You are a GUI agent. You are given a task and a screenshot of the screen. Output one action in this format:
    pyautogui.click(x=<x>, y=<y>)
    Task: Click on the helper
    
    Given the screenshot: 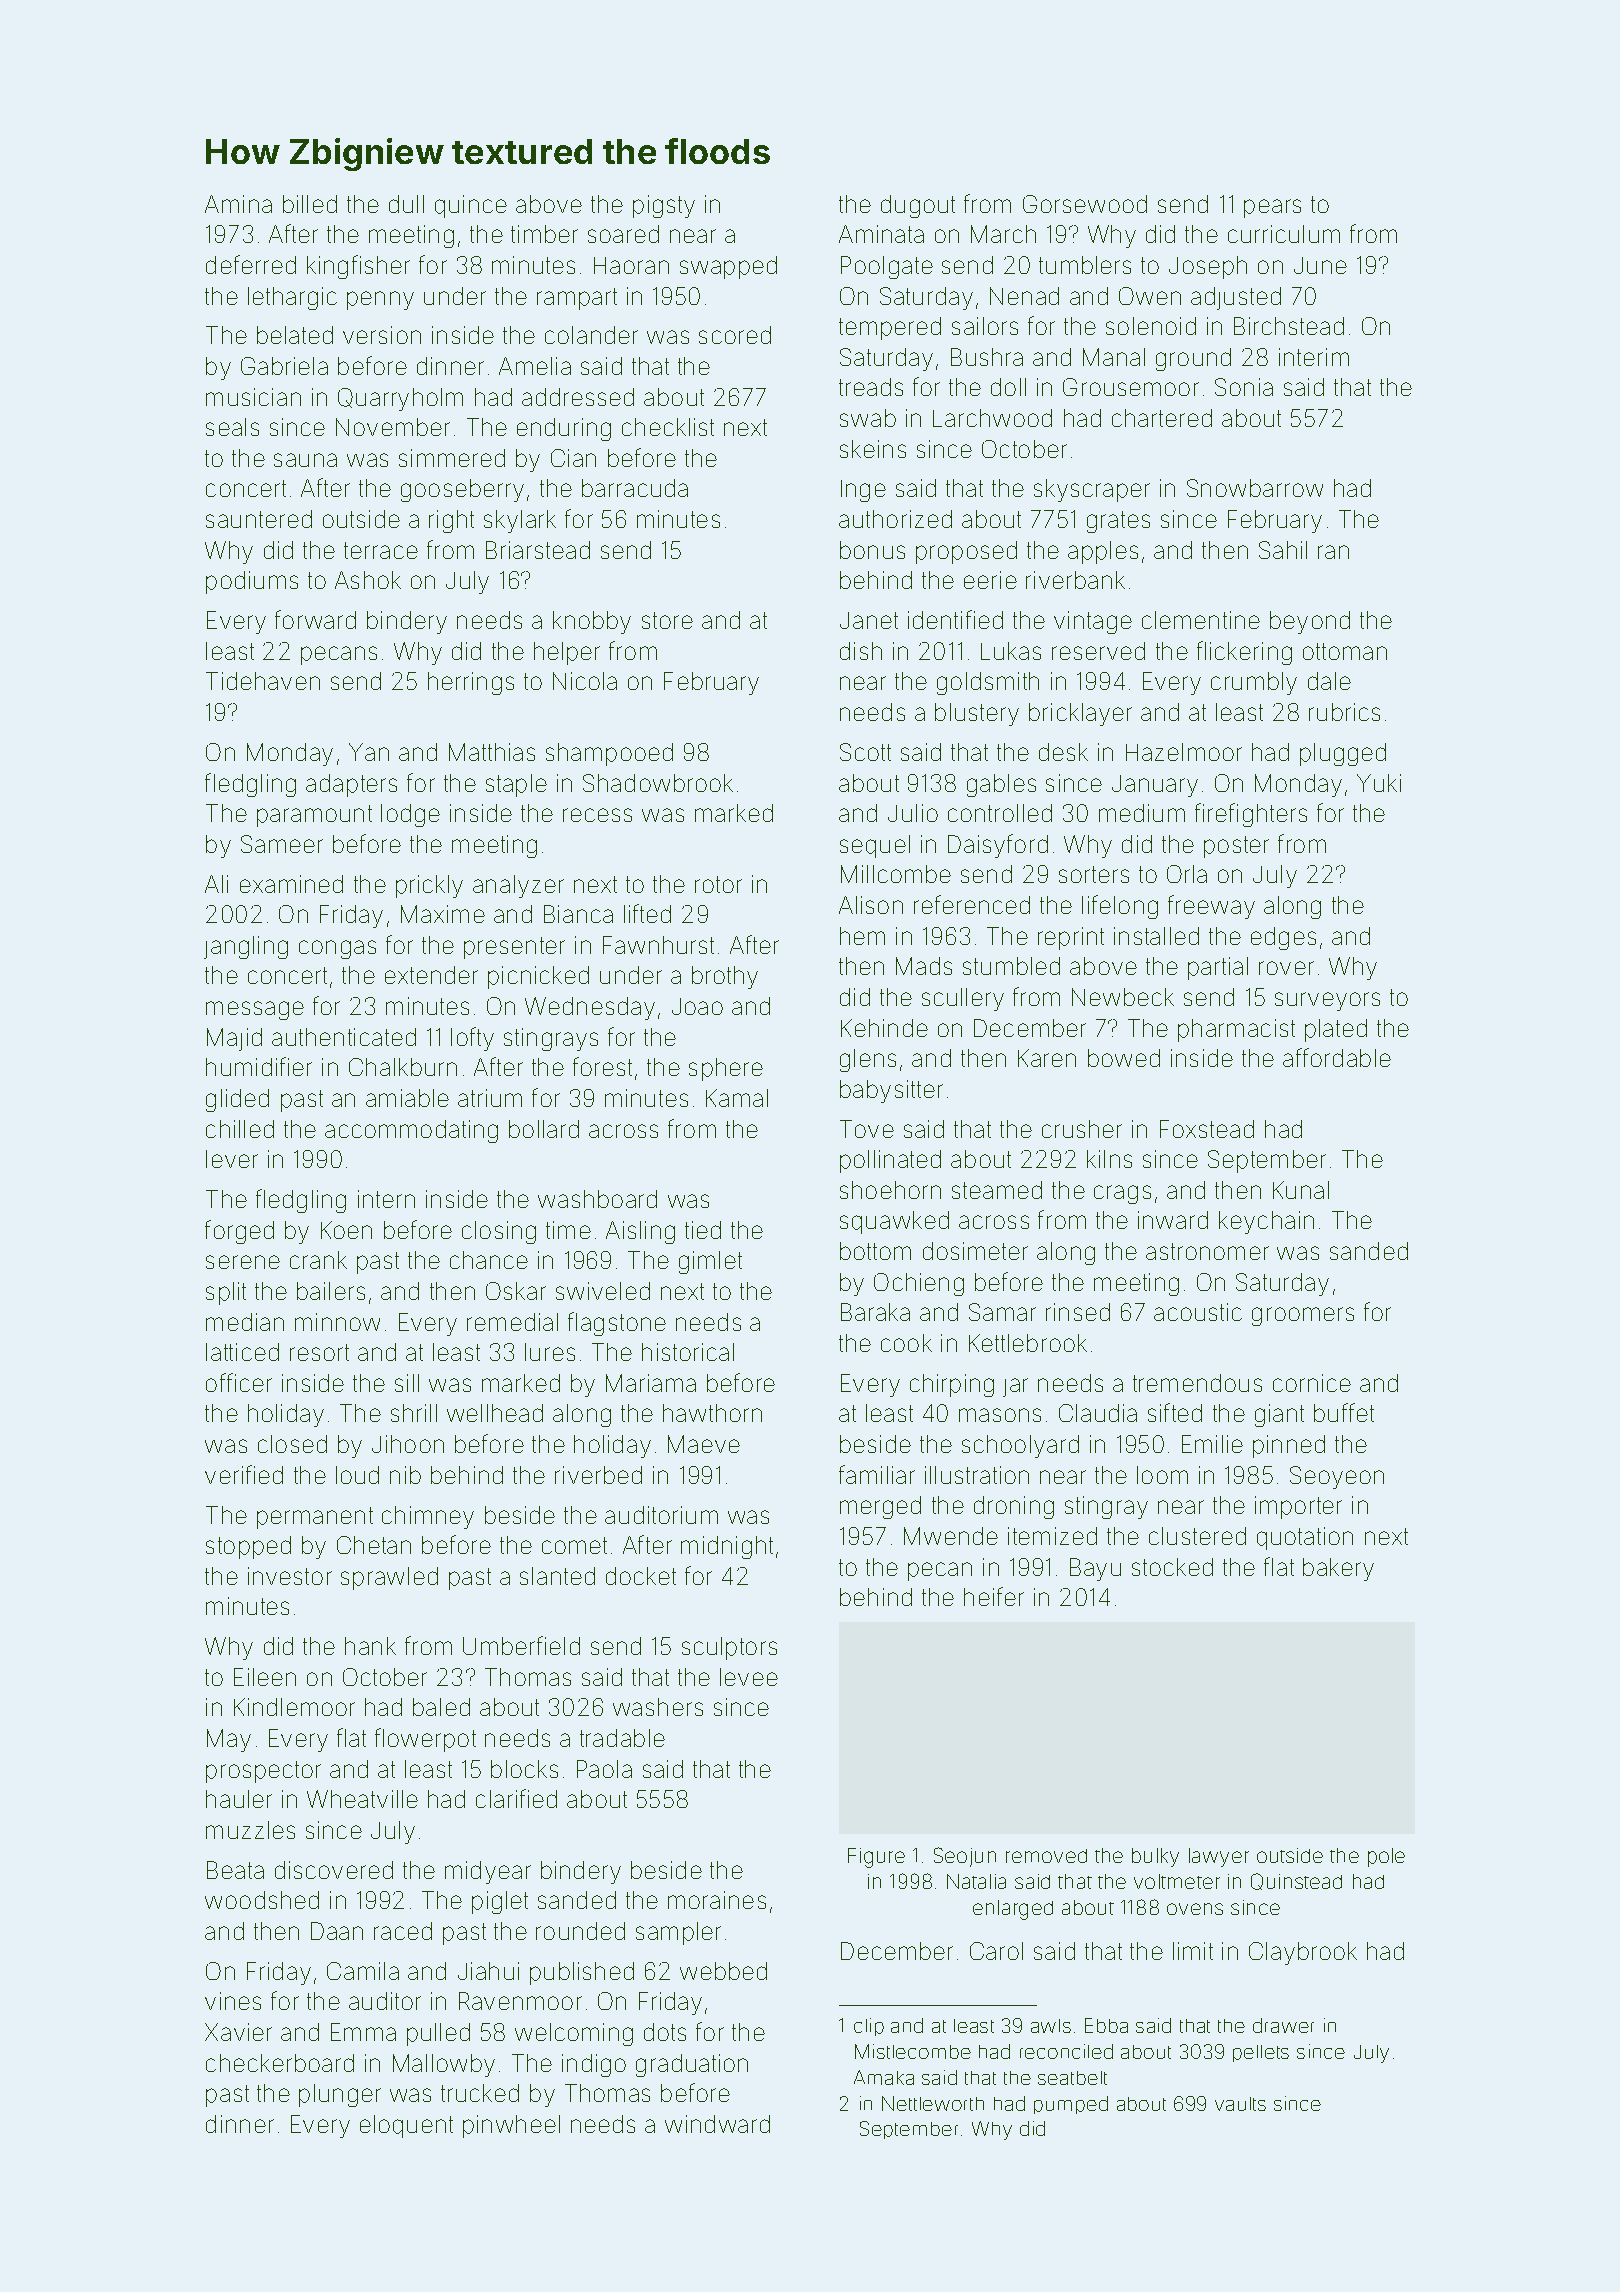 What is the action you would take?
    pyautogui.click(x=567, y=653)
